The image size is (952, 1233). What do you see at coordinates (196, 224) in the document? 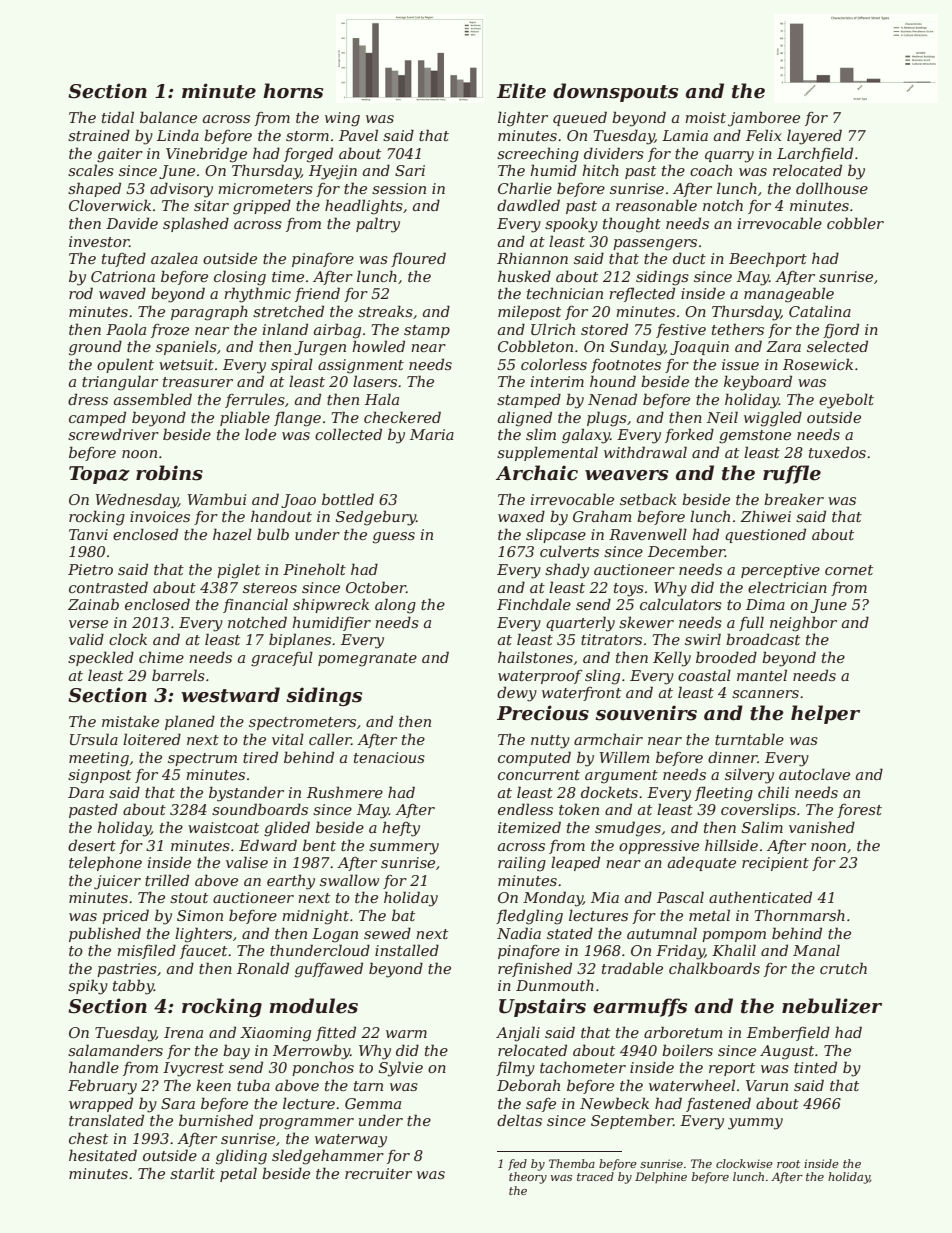
I see `splashed` at bounding box center [196, 224].
